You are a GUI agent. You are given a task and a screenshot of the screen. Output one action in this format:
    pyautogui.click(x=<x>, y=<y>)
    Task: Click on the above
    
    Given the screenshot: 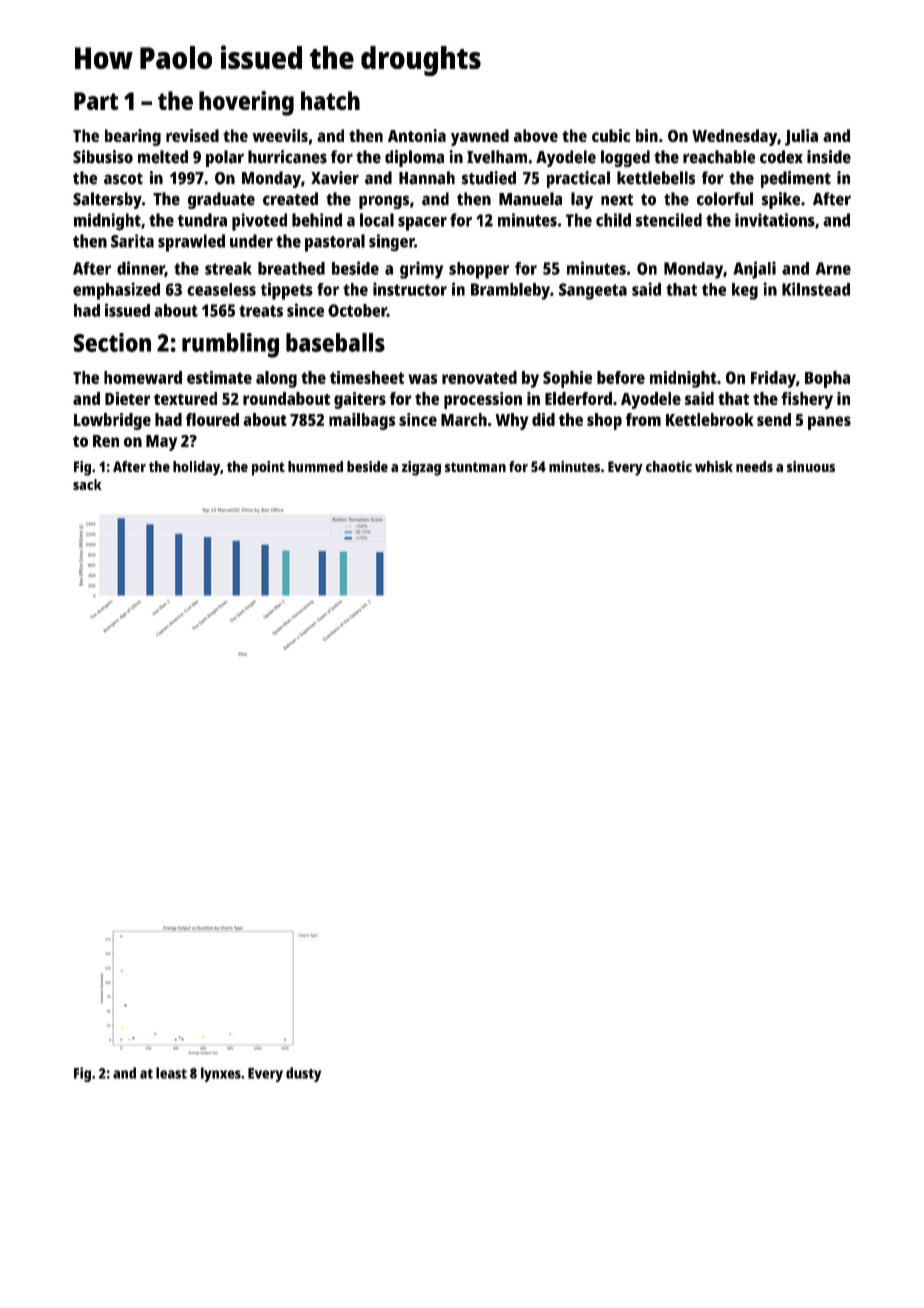 What is the action you would take?
    pyautogui.click(x=536, y=135)
